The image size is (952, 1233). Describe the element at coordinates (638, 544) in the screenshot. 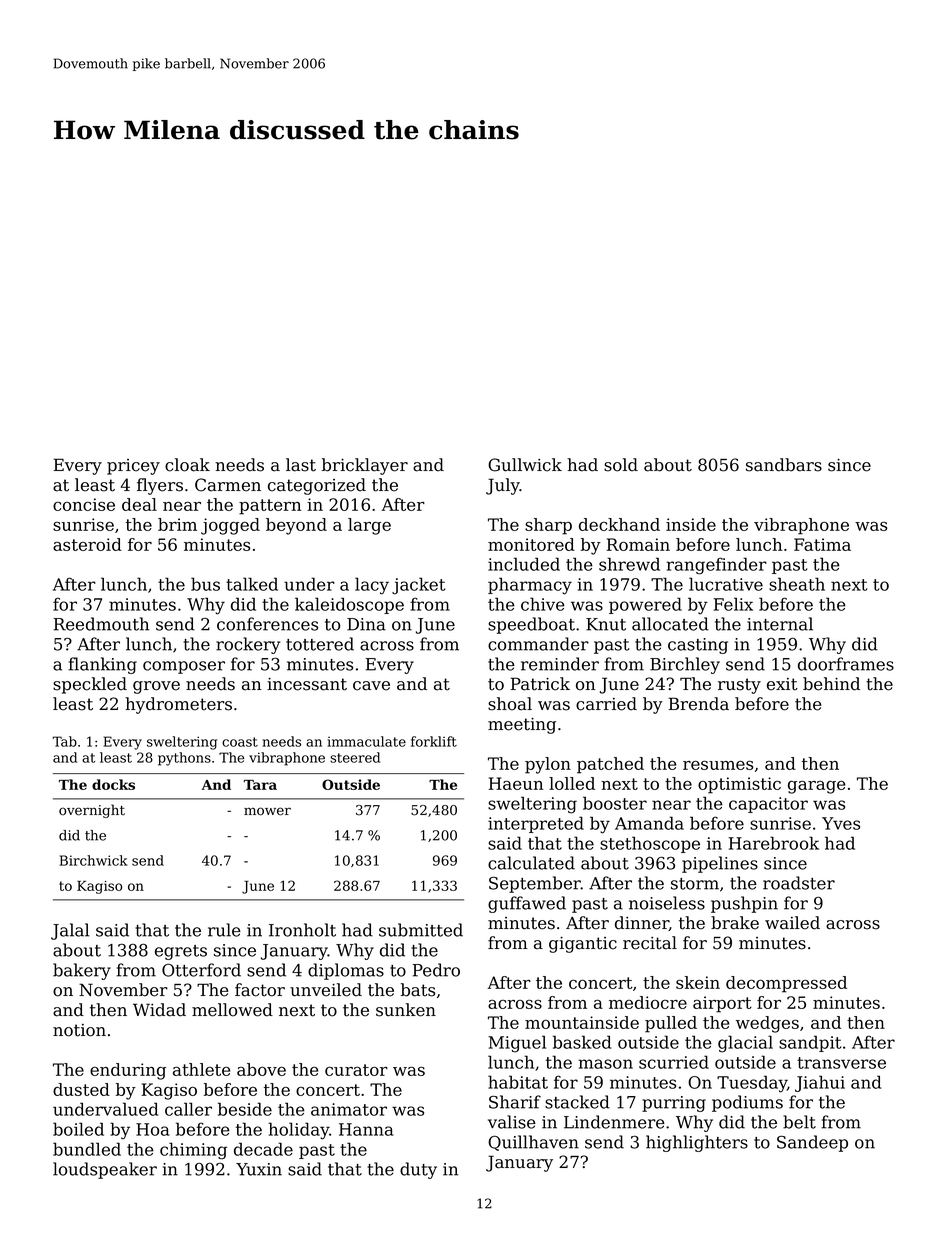

I see `Romain` at that location.
